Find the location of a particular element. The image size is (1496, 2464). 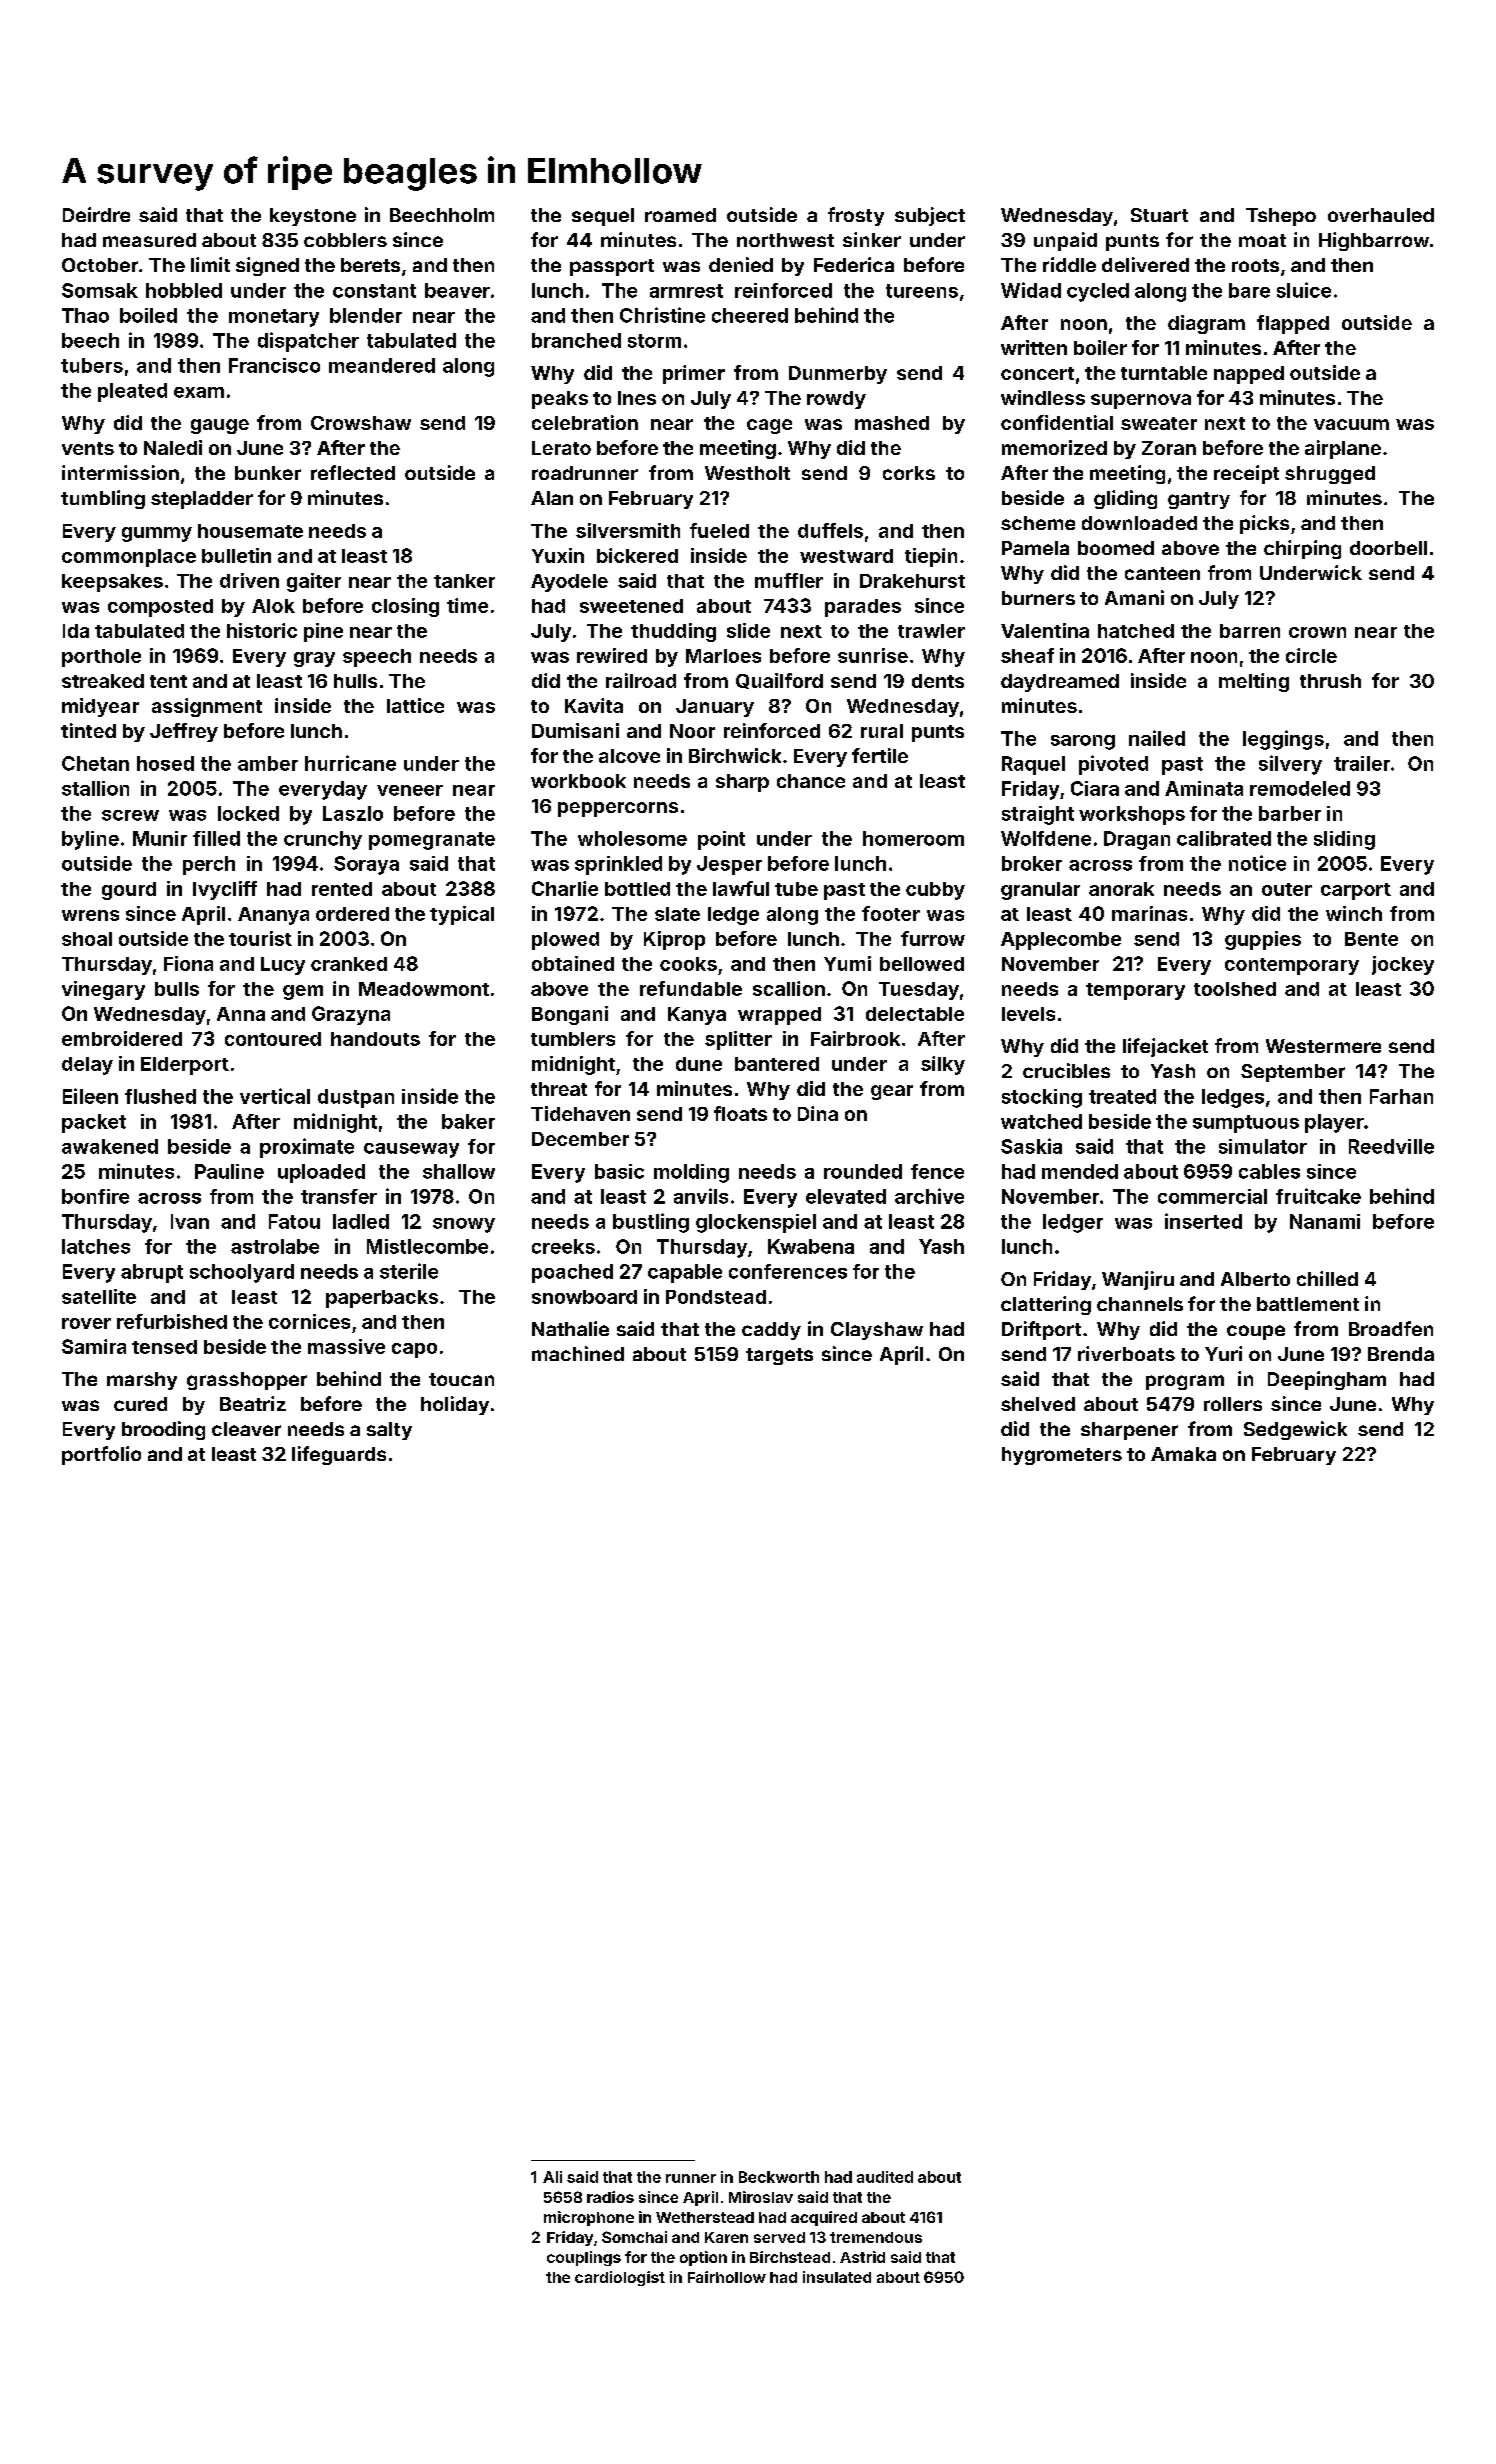

Stuart is located at coordinates (1159, 215).
